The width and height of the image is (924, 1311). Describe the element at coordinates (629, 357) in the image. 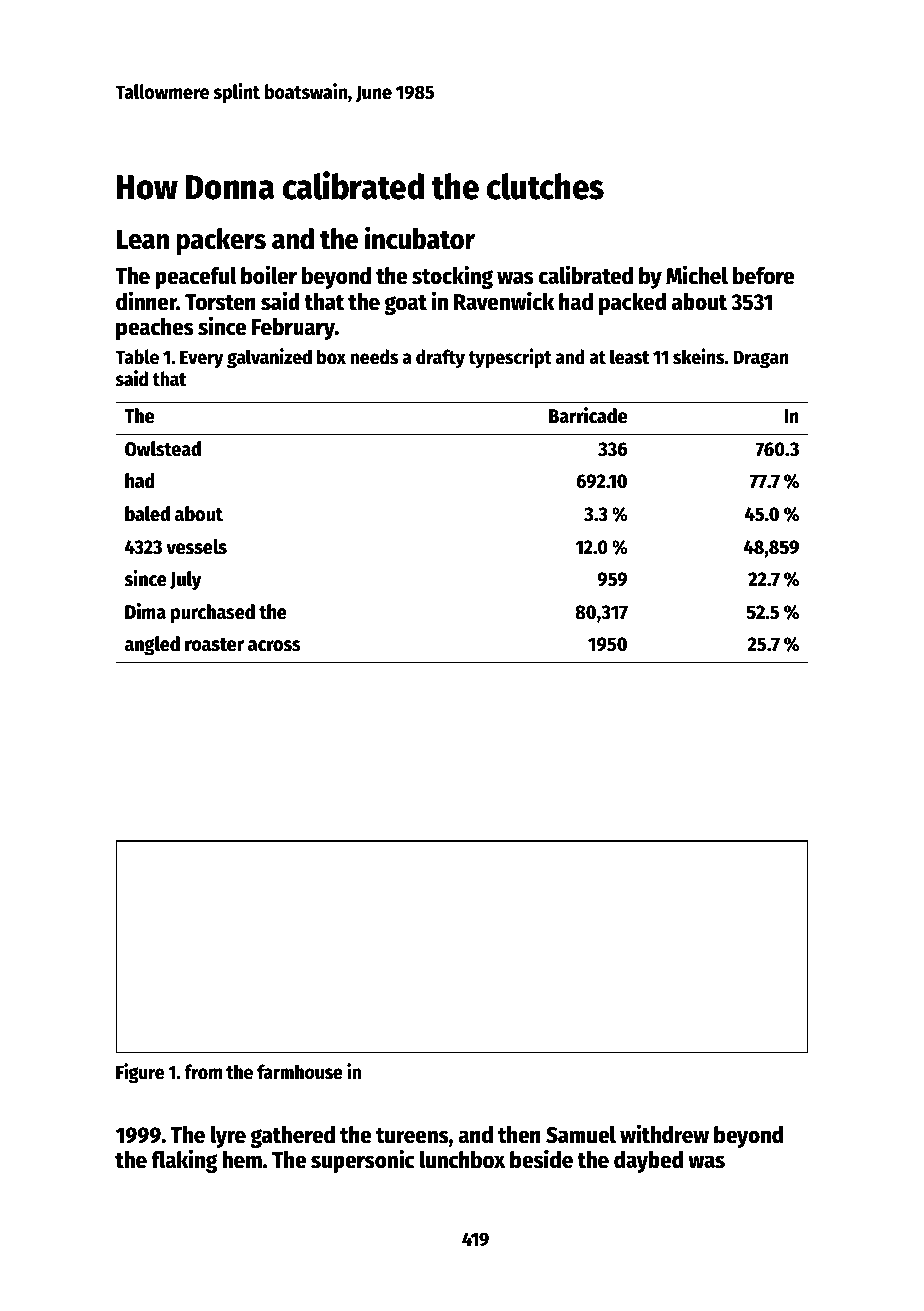

I see `least` at that location.
